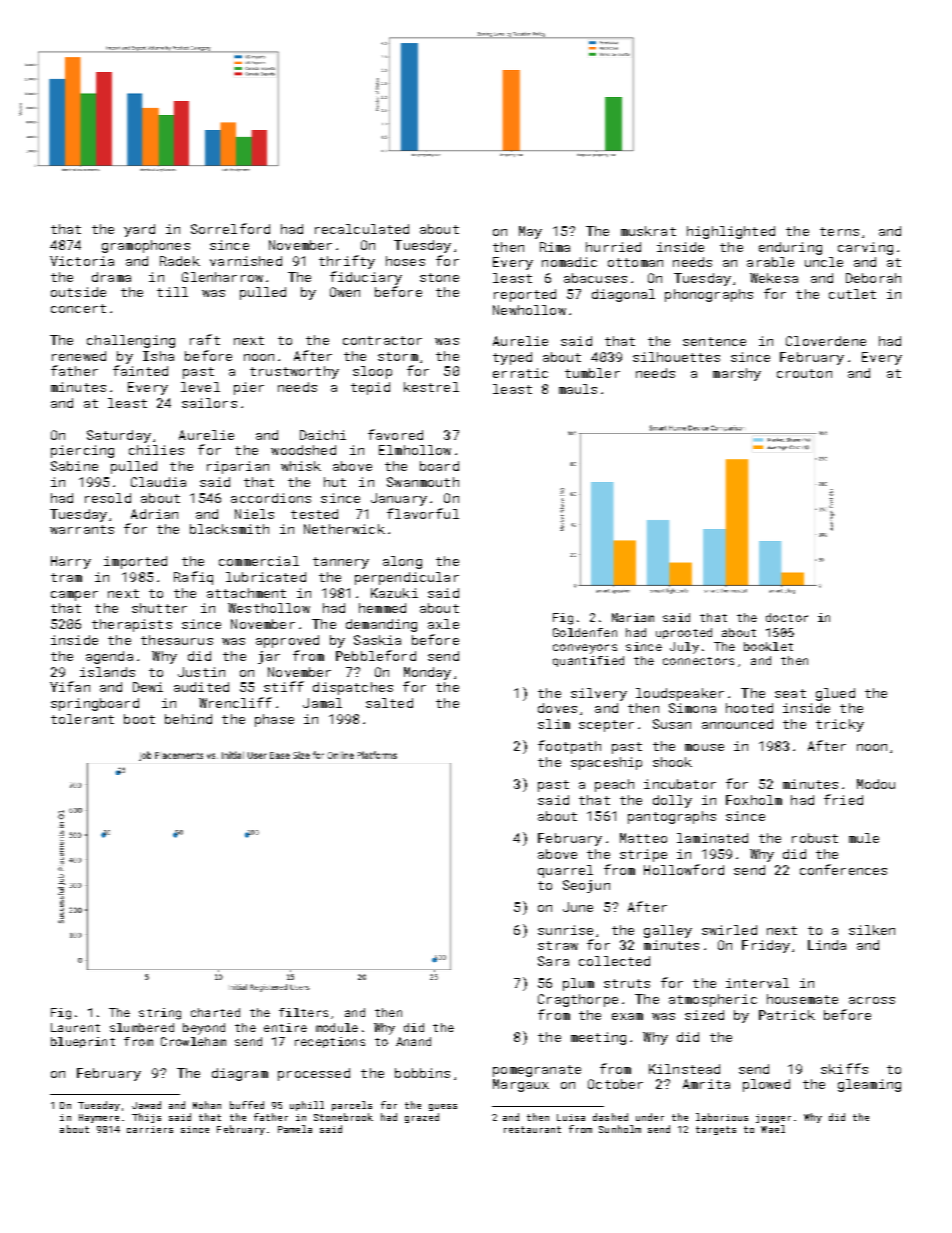 The height and width of the page is (1233, 952). Describe the element at coordinates (864, 838) in the page. I see `mule` at that location.
